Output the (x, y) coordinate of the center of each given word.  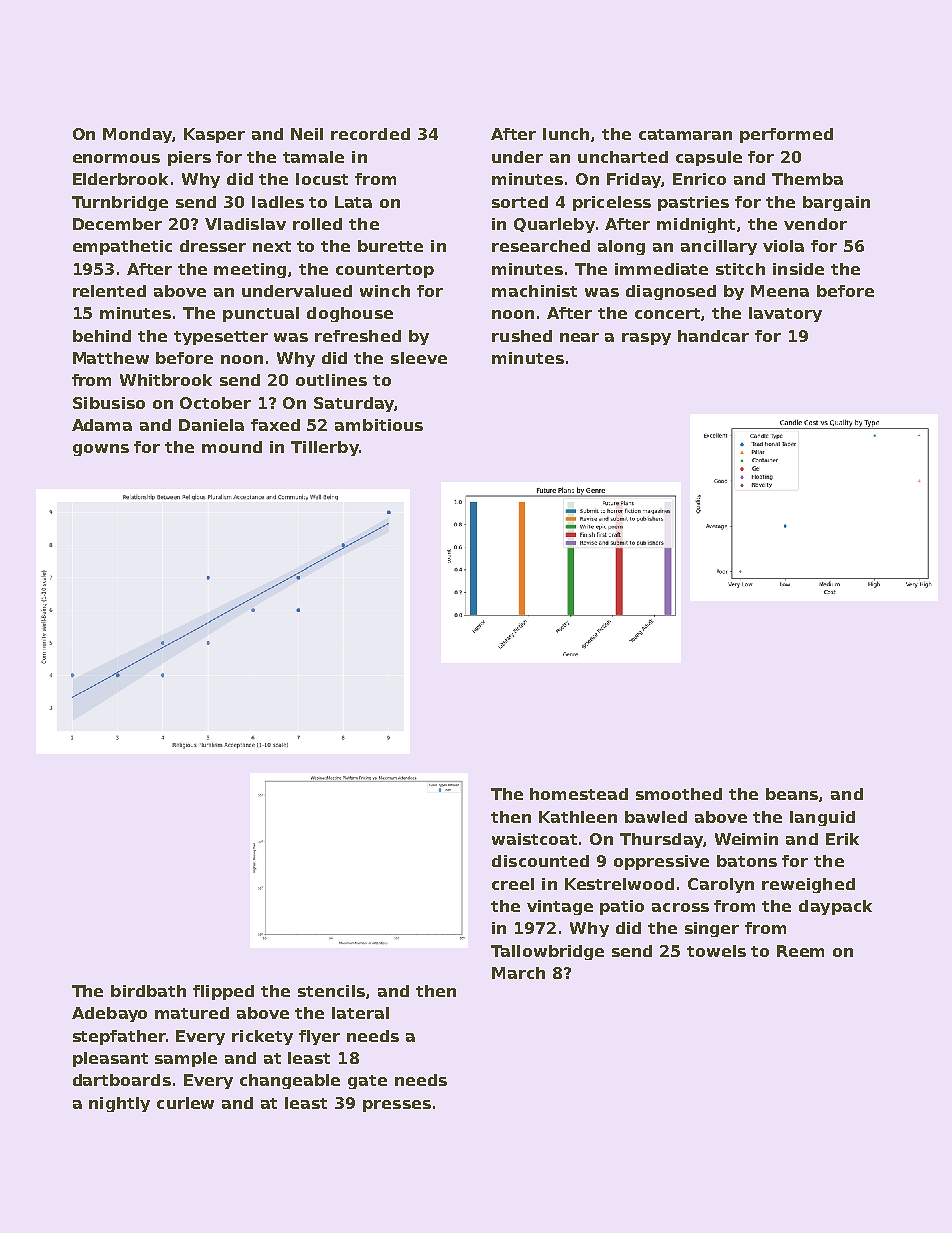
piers (189, 158)
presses (397, 1106)
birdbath (148, 991)
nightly (119, 1104)
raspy (646, 339)
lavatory (785, 314)
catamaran (685, 134)
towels (716, 951)
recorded (370, 134)
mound (232, 447)
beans (792, 794)
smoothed (679, 794)
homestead (579, 794)
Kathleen (578, 817)
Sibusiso (109, 403)
